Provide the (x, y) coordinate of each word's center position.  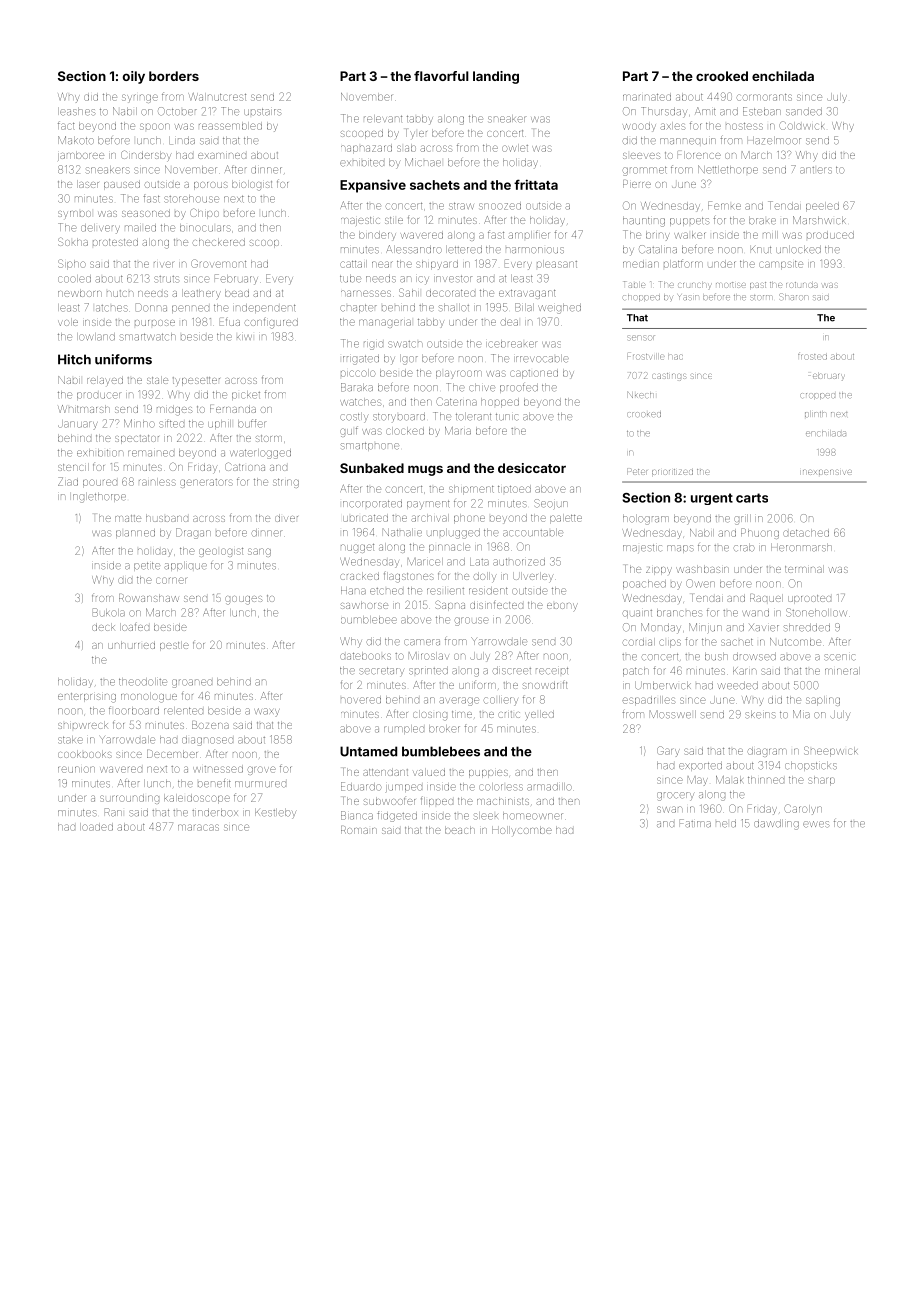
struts (166, 279)
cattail (353, 264)
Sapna (450, 606)
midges (175, 410)
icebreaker (511, 344)
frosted (812, 357)
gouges (244, 600)
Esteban (762, 111)
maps (680, 549)
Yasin (688, 297)
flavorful (441, 76)
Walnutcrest (217, 97)
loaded (96, 827)
